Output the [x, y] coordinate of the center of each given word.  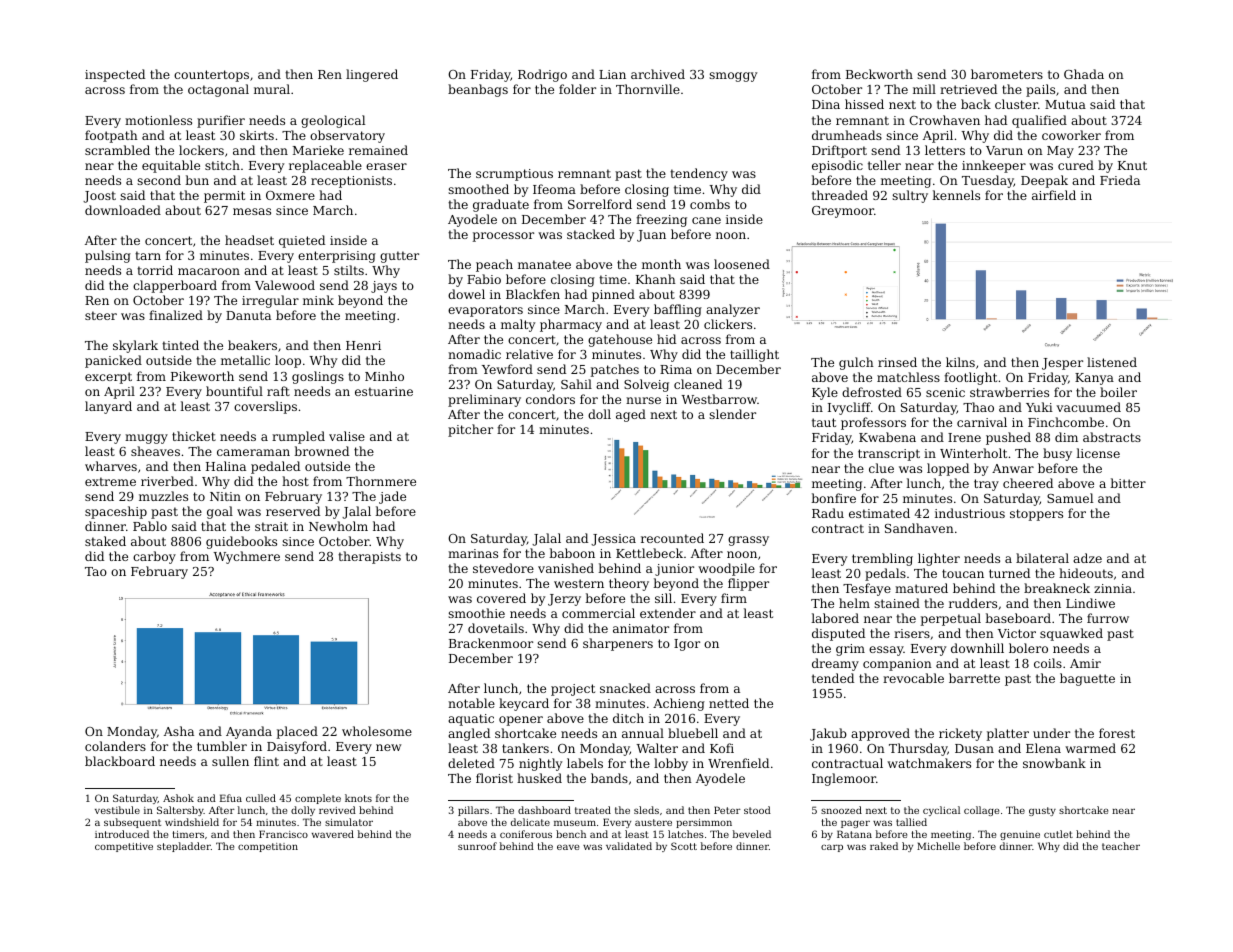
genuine [1020, 835]
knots [358, 798]
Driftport [839, 151]
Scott [684, 846]
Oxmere [290, 195]
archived [658, 74]
